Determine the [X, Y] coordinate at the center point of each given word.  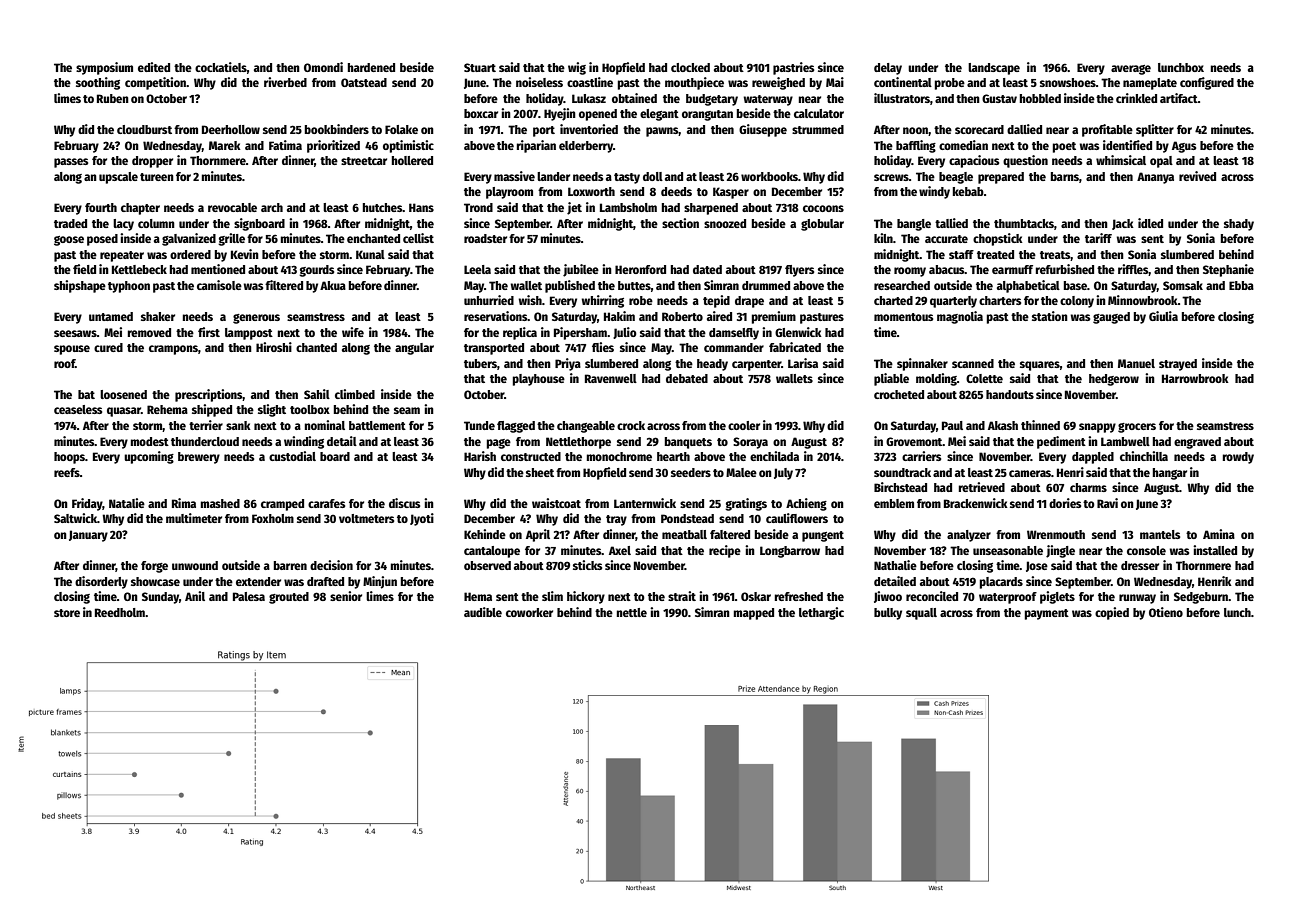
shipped [212, 410]
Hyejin [560, 114]
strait [682, 596]
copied [1112, 613]
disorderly [101, 582]
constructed [531, 456]
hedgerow [1114, 380]
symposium [104, 68]
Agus [1184, 147]
